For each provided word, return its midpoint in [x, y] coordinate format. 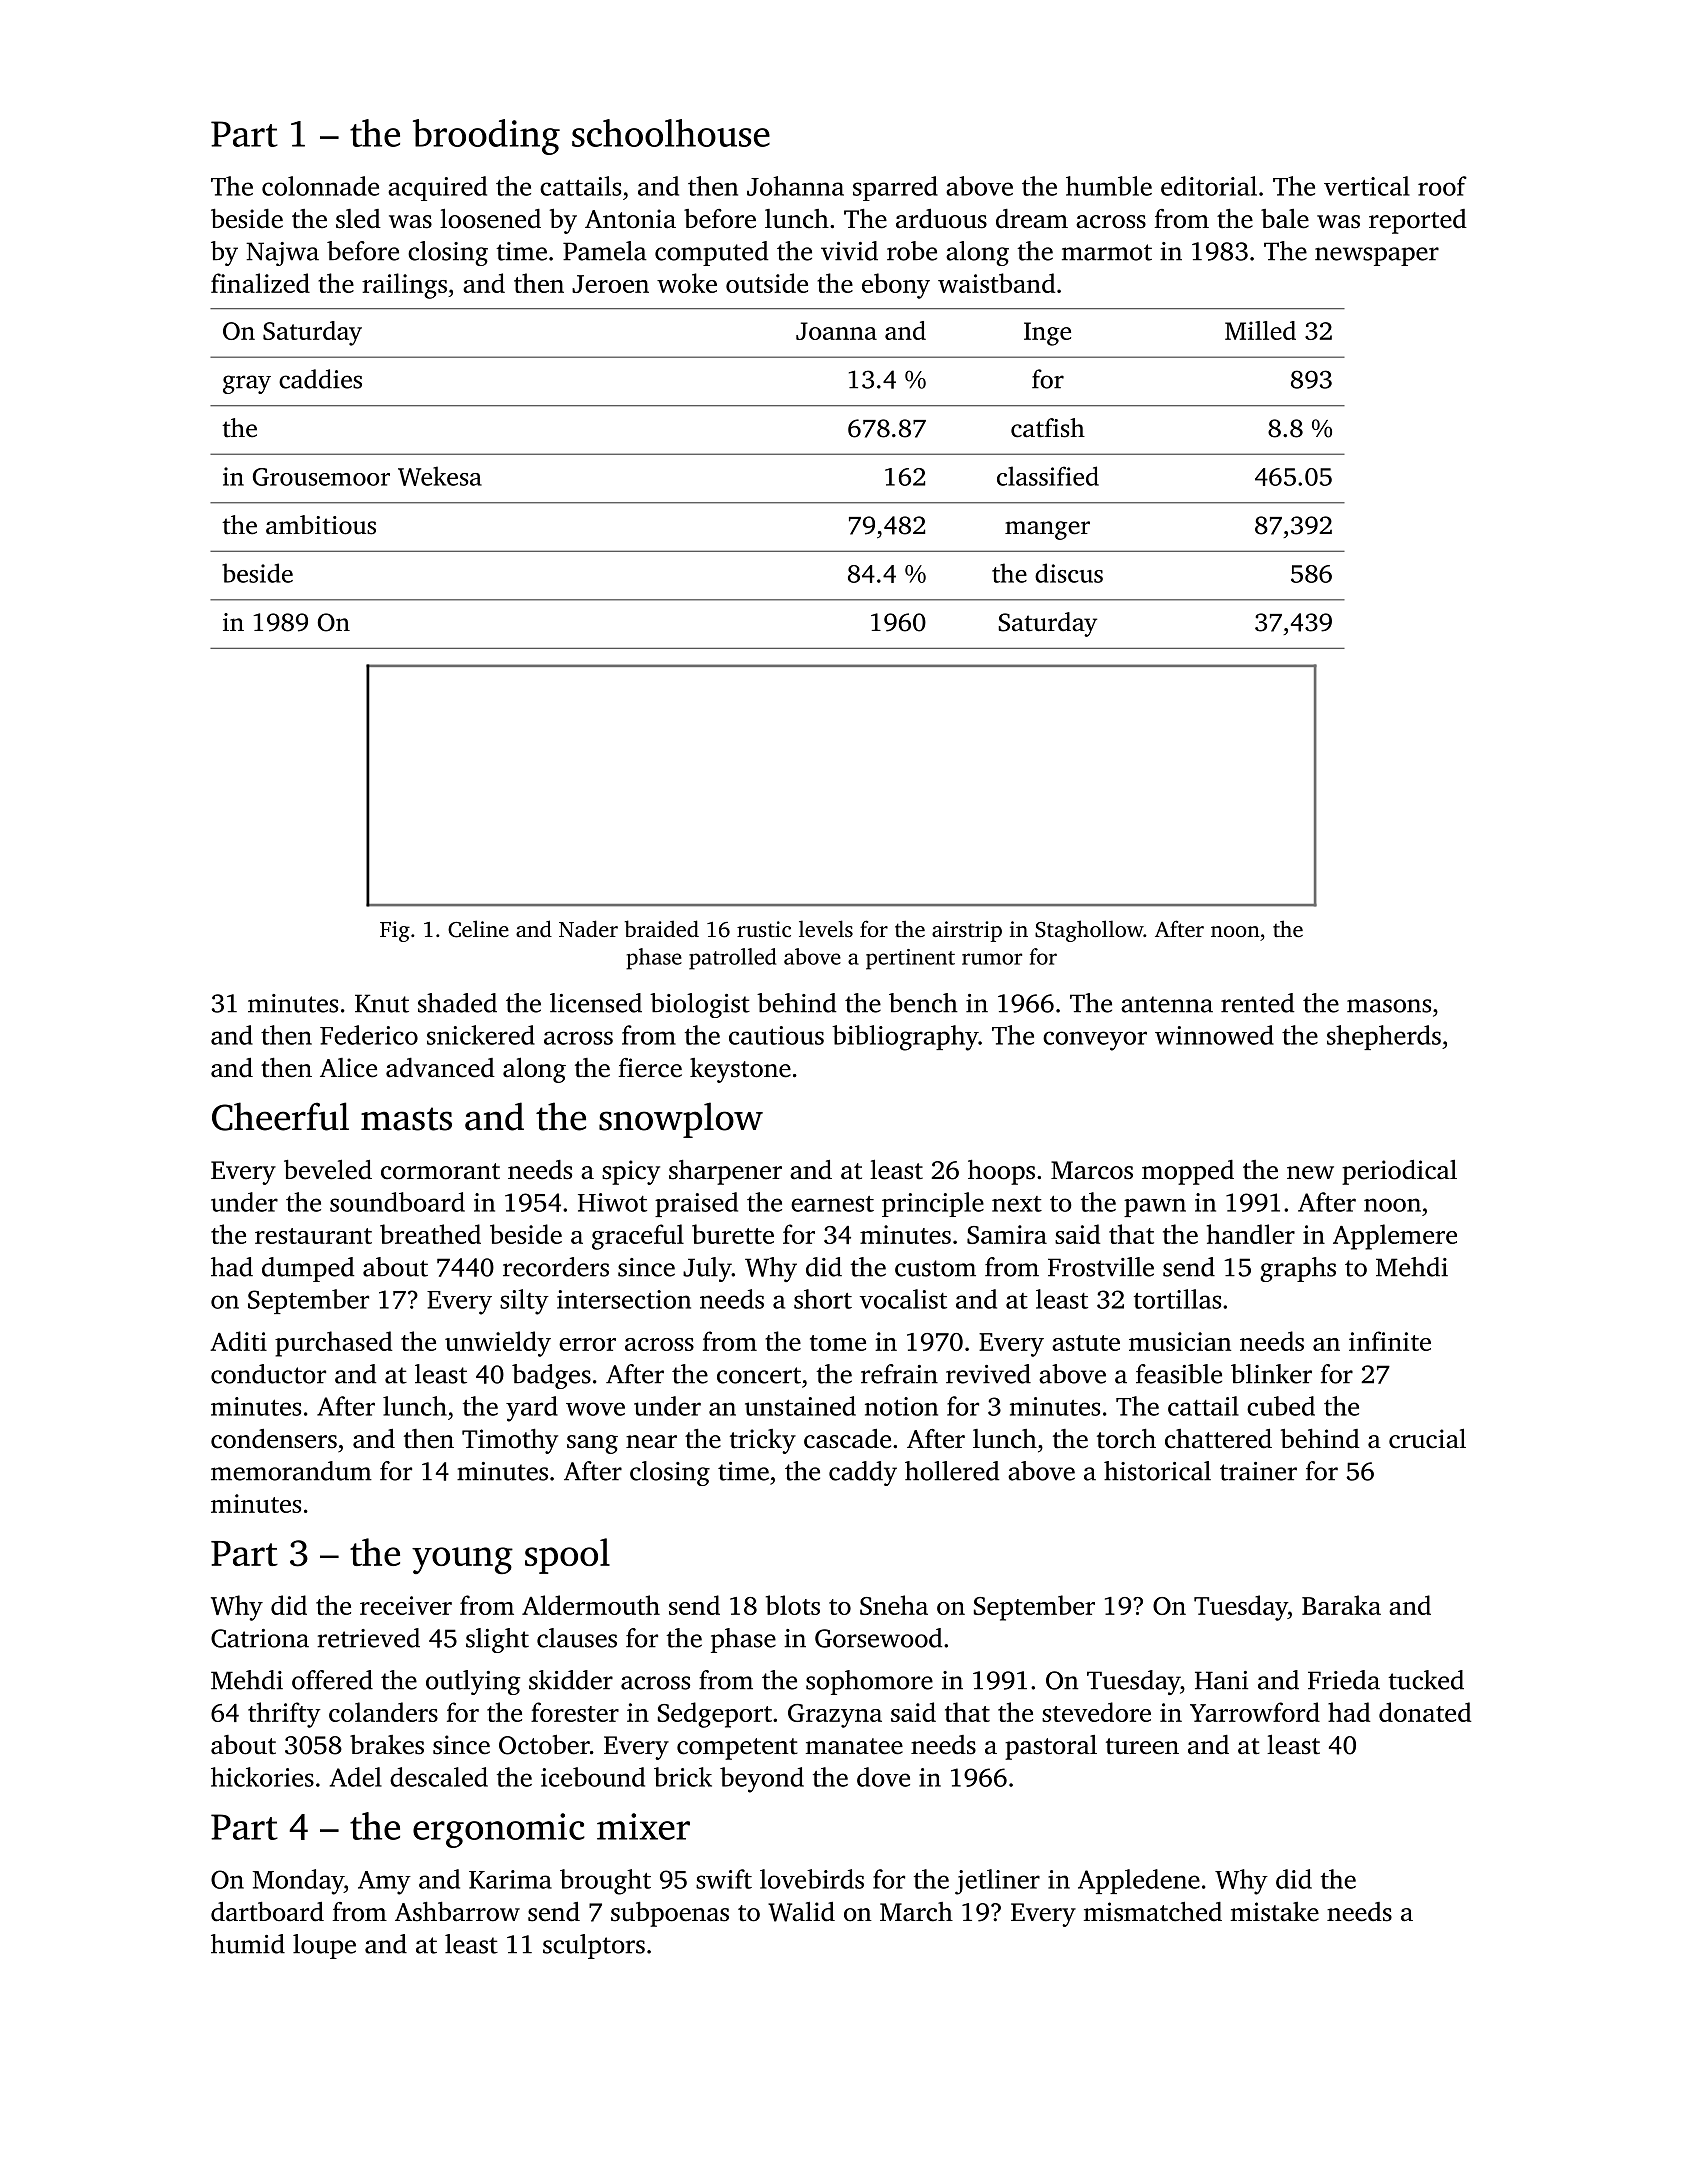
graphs [1298, 1269]
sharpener [725, 1172]
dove [883, 1777]
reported [1418, 221]
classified [1048, 476]
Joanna [836, 331]
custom [935, 1268]
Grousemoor [321, 477]
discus [1069, 573]
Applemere [1395, 1237]
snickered [481, 1035]
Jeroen [610, 284]
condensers [274, 1439]
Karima [510, 1879]
